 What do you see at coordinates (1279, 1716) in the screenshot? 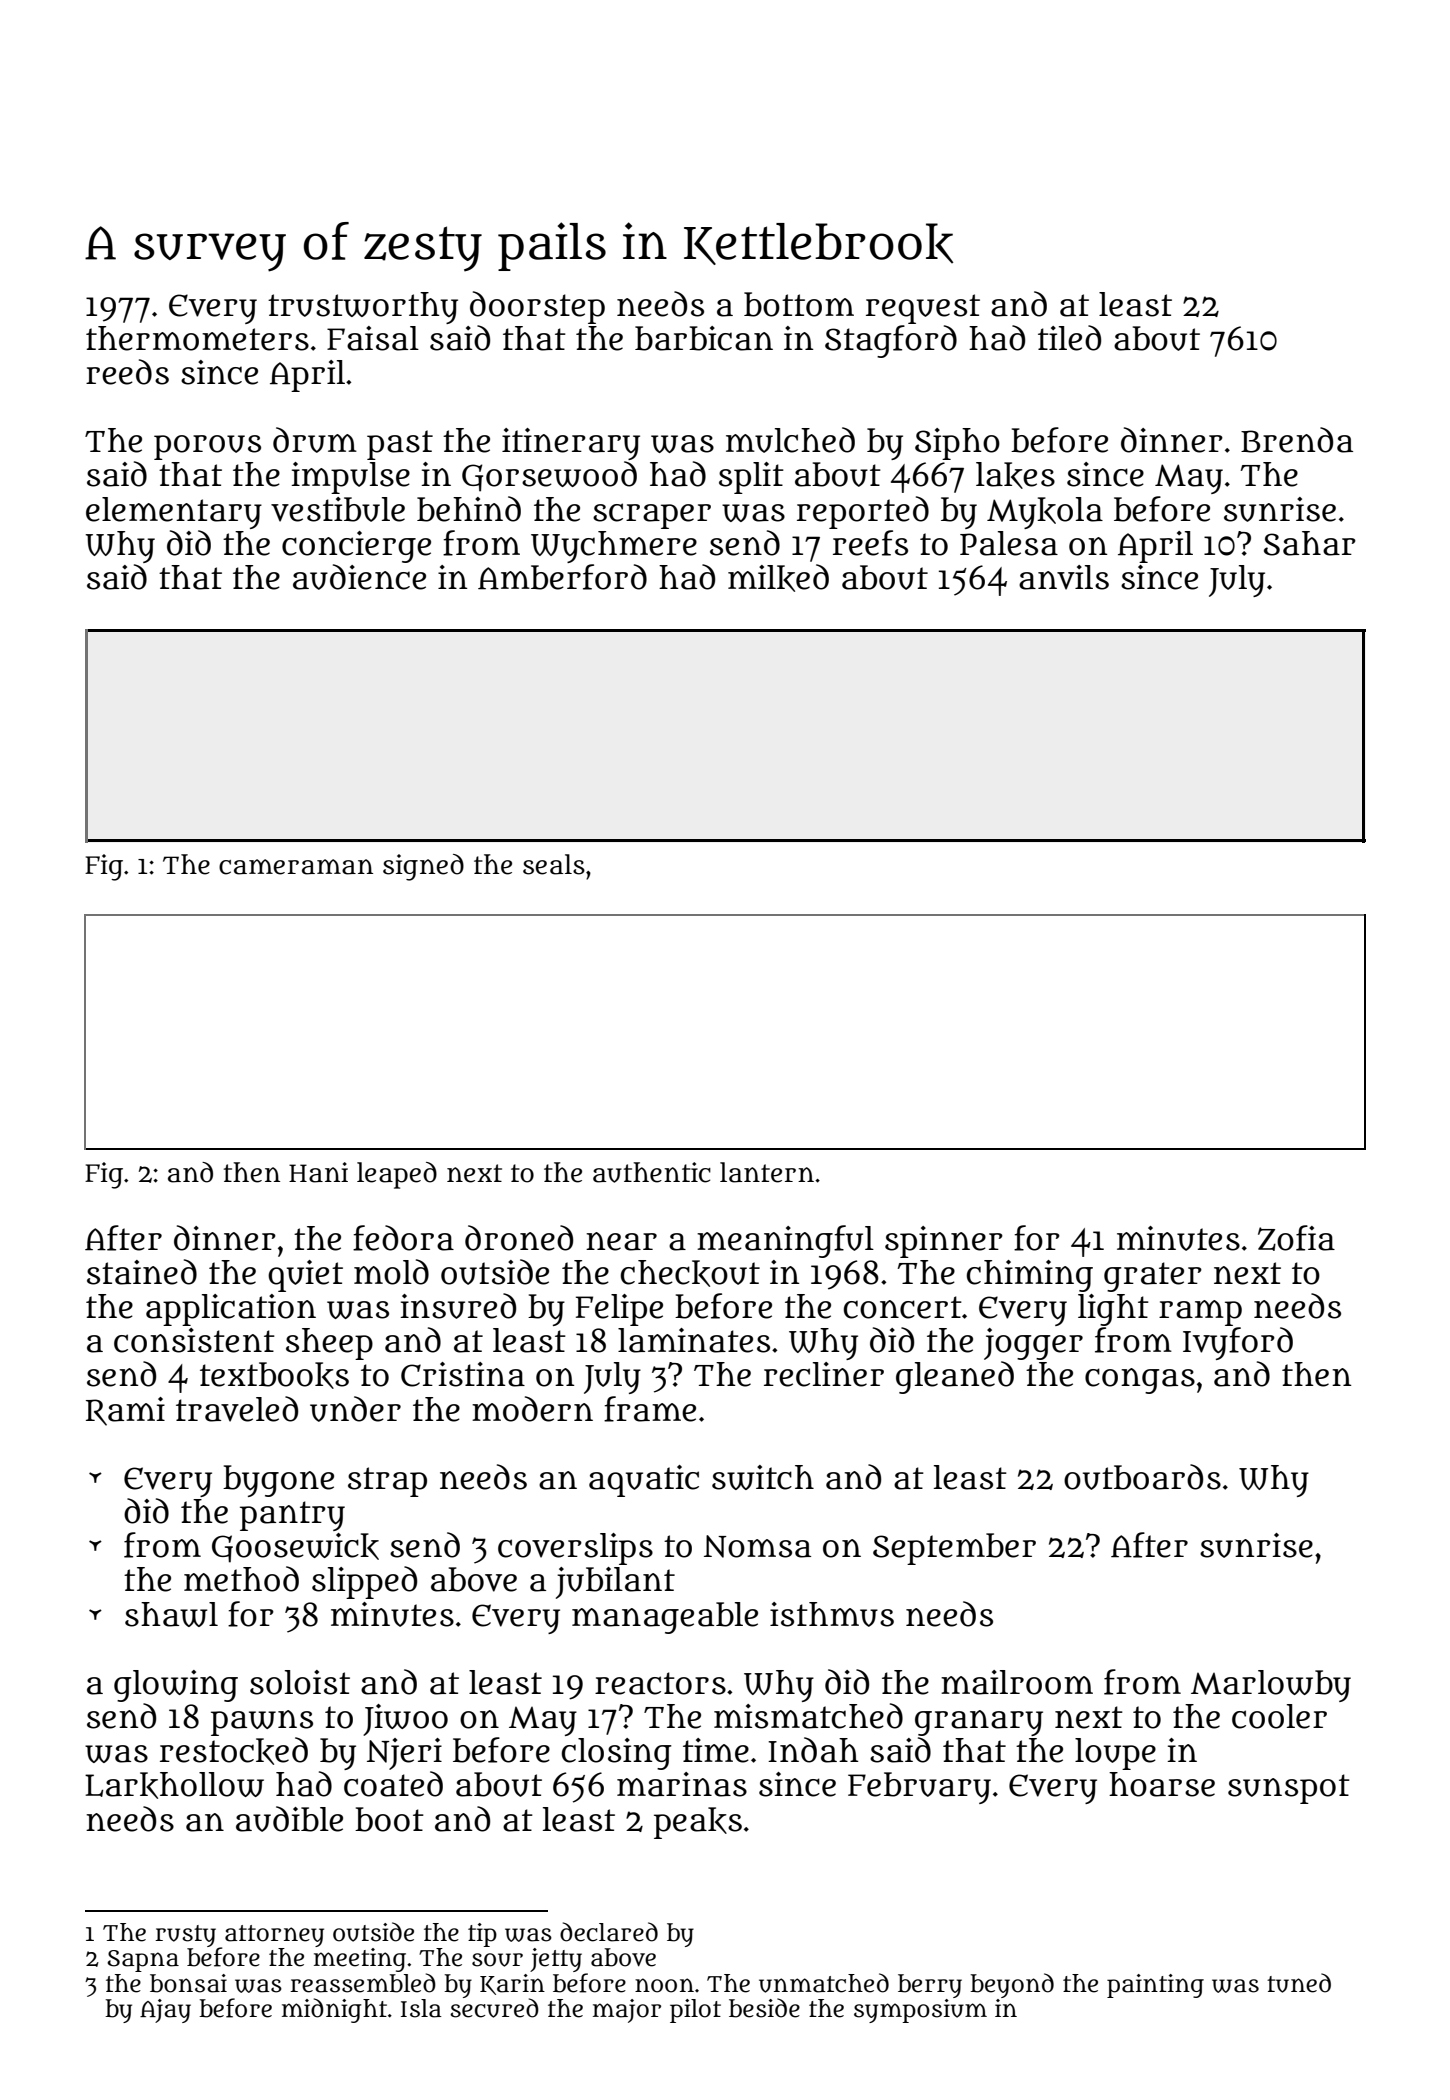
I see `cooler` at bounding box center [1279, 1716].
